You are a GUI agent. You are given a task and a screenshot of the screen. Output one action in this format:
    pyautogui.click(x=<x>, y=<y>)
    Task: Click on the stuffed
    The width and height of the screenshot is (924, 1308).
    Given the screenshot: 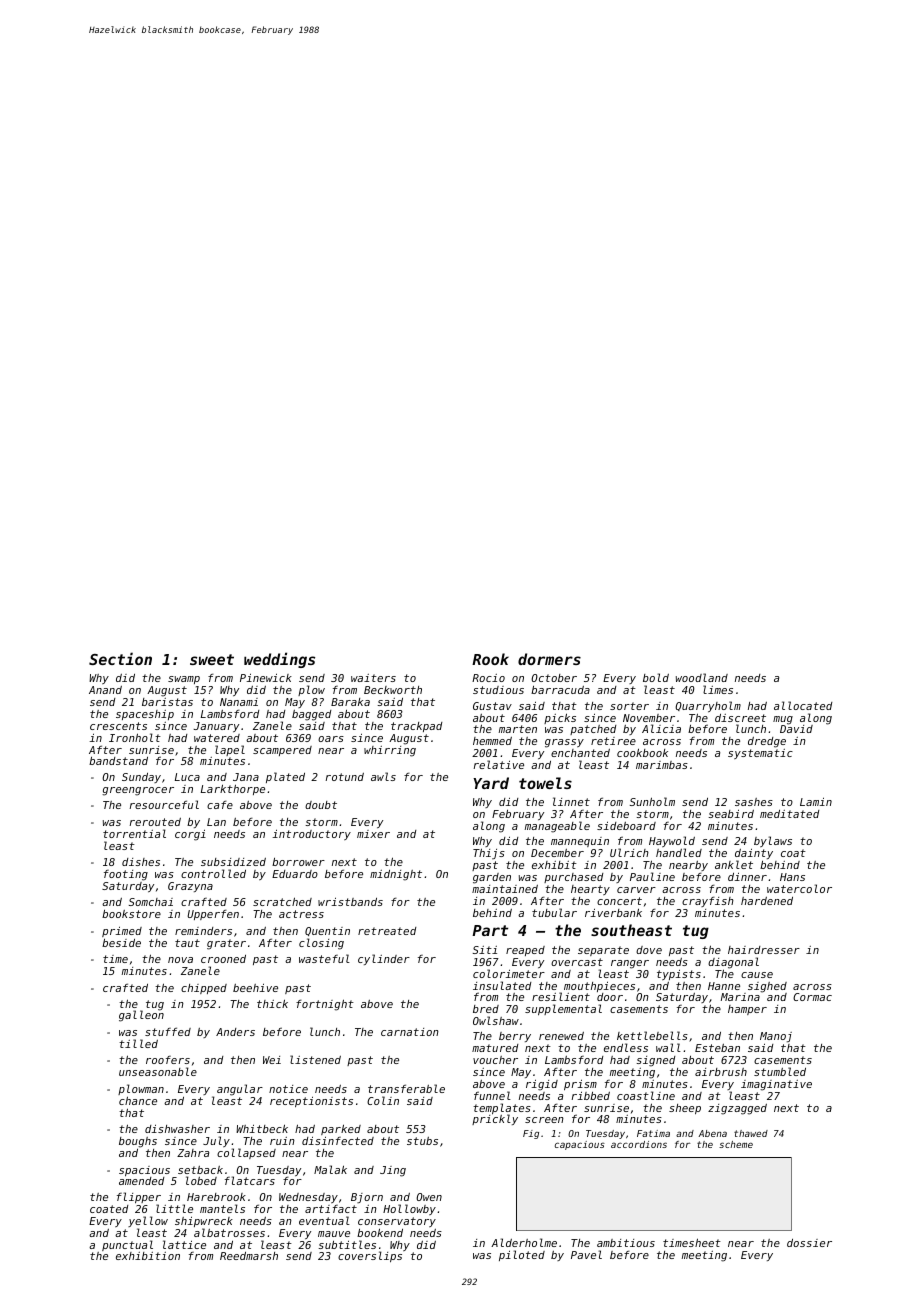 What is the action you would take?
    pyautogui.click(x=168, y=1031)
